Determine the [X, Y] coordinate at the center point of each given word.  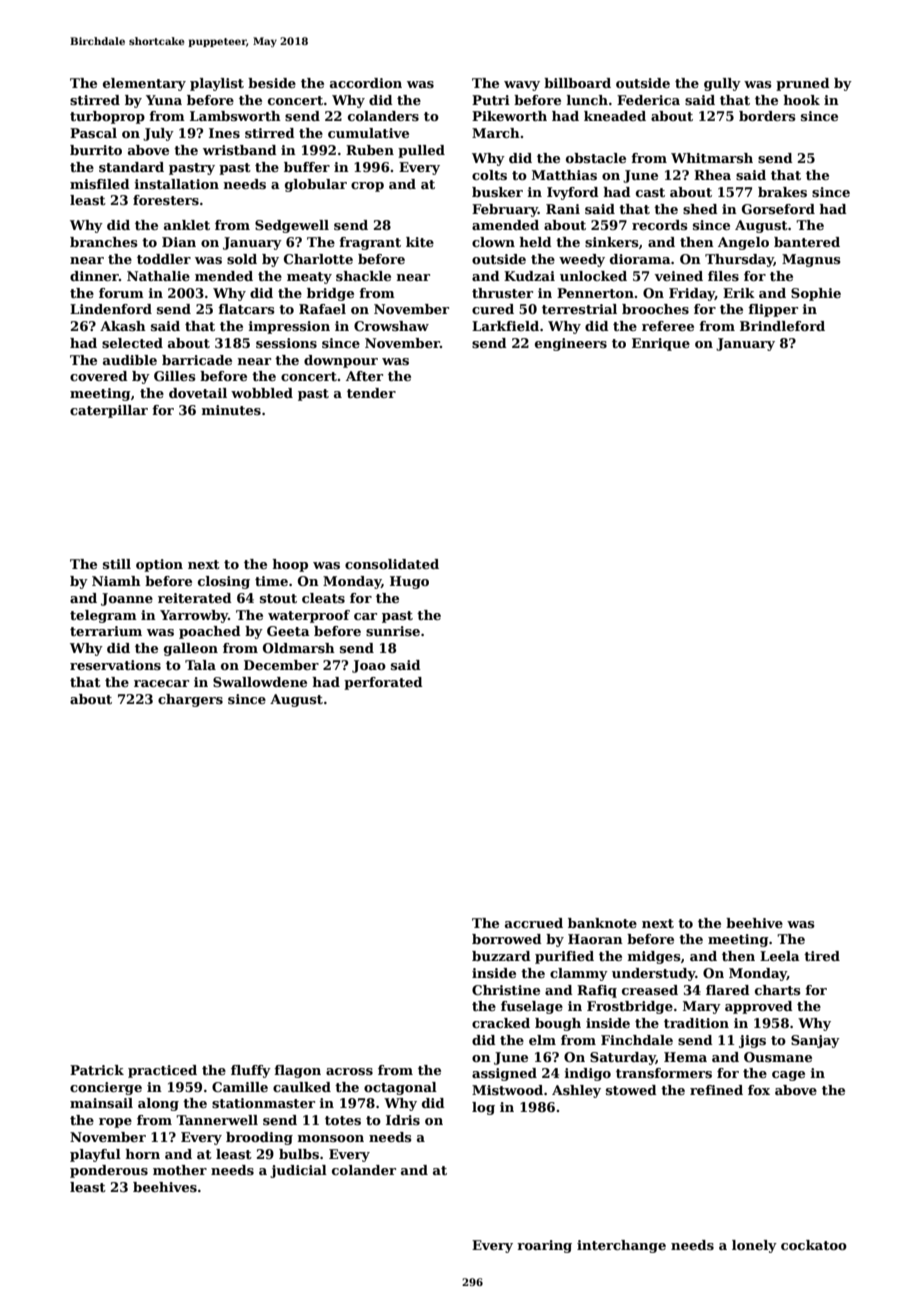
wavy [522, 86]
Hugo [409, 582]
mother [180, 1170]
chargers [190, 700]
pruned [803, 84]
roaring [544, 1246]
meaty [309, 278]
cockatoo [814, 1245]
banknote [602, 923]
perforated [383, 683]
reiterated [195, 598]
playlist [217, 84]
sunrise [393, 631]
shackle [363, 276]
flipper [773, 310]
